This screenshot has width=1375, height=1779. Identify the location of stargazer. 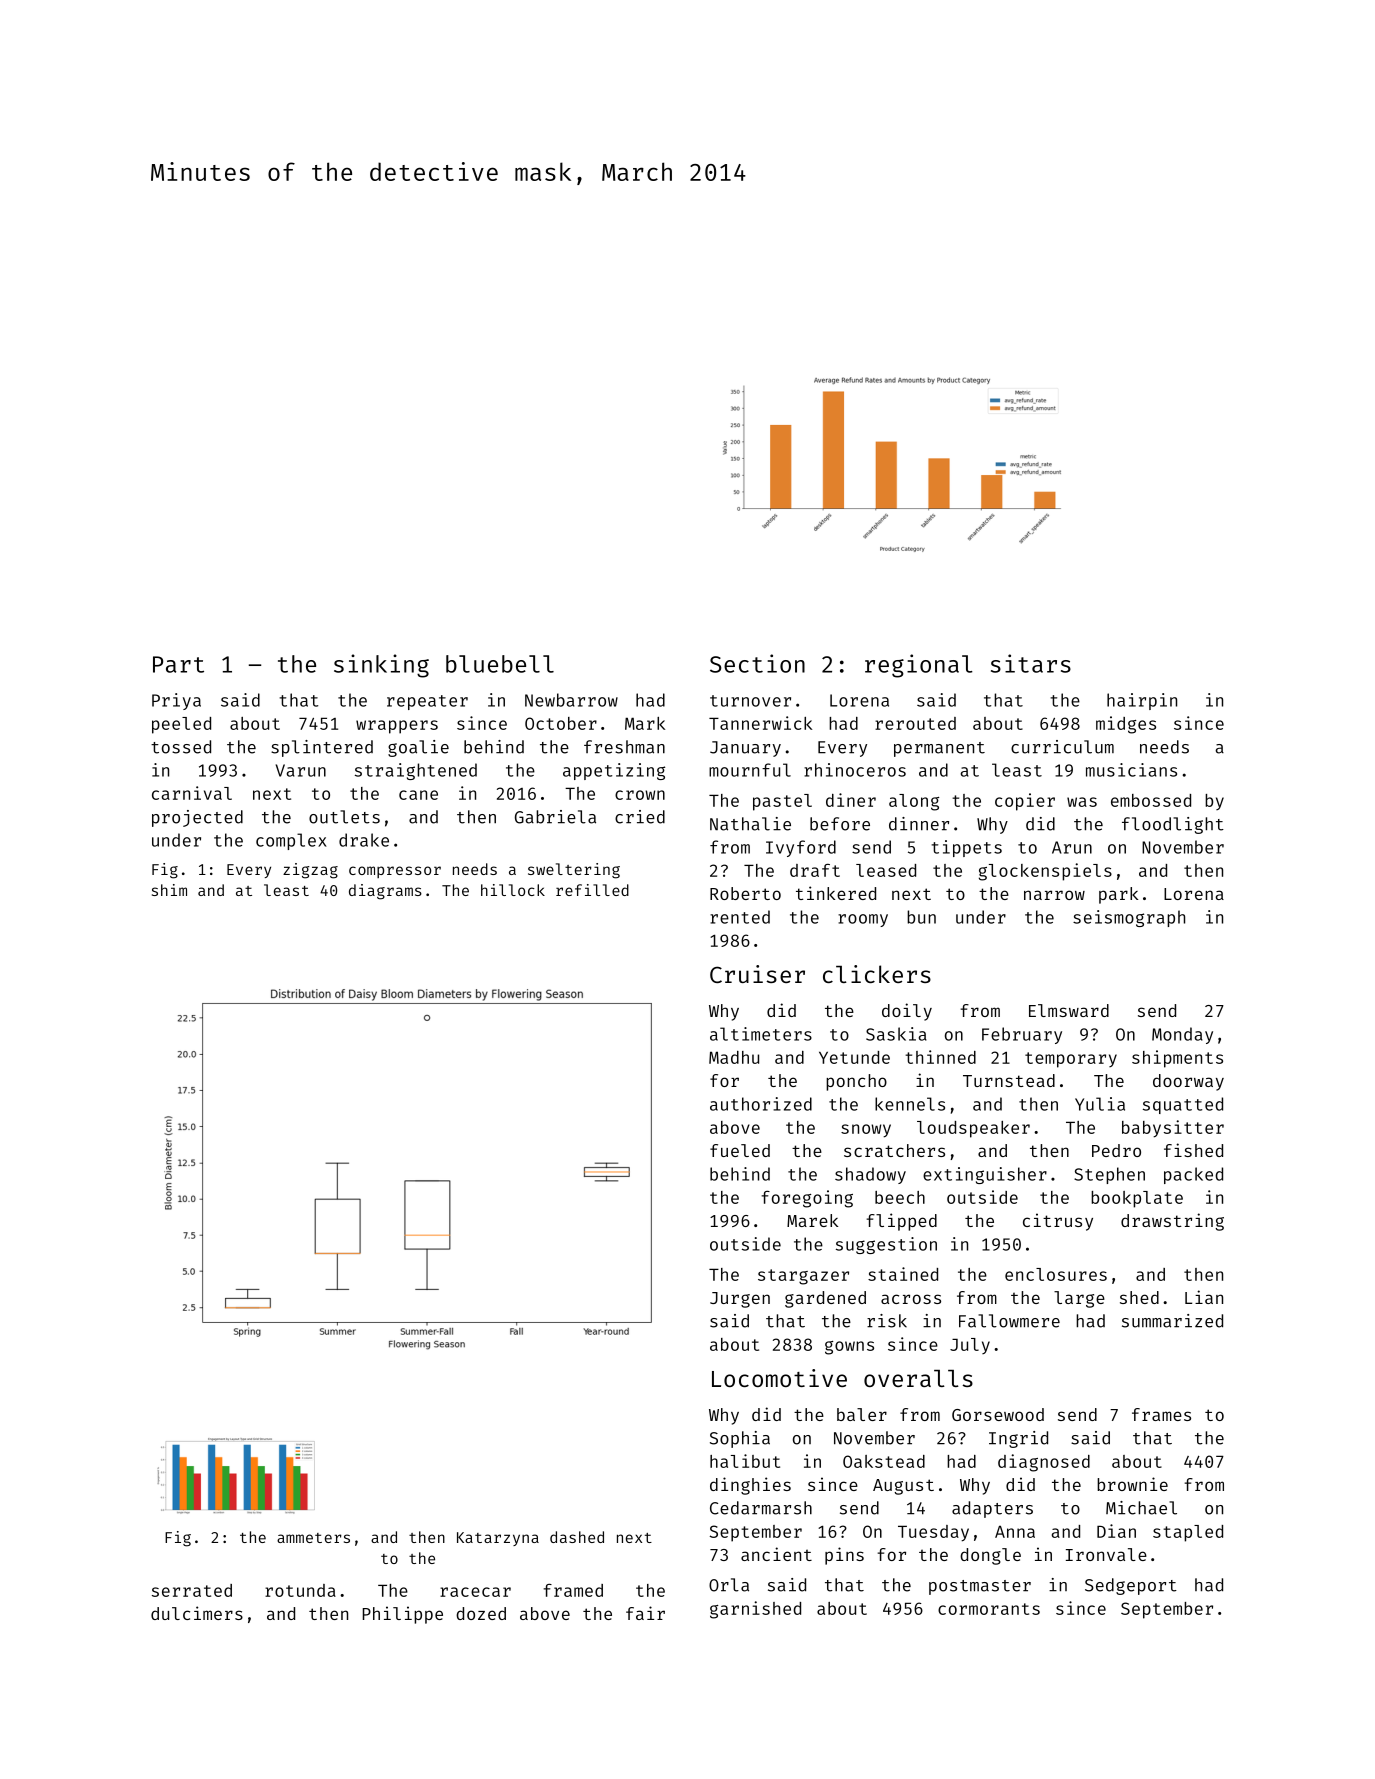
(803, 1277).
